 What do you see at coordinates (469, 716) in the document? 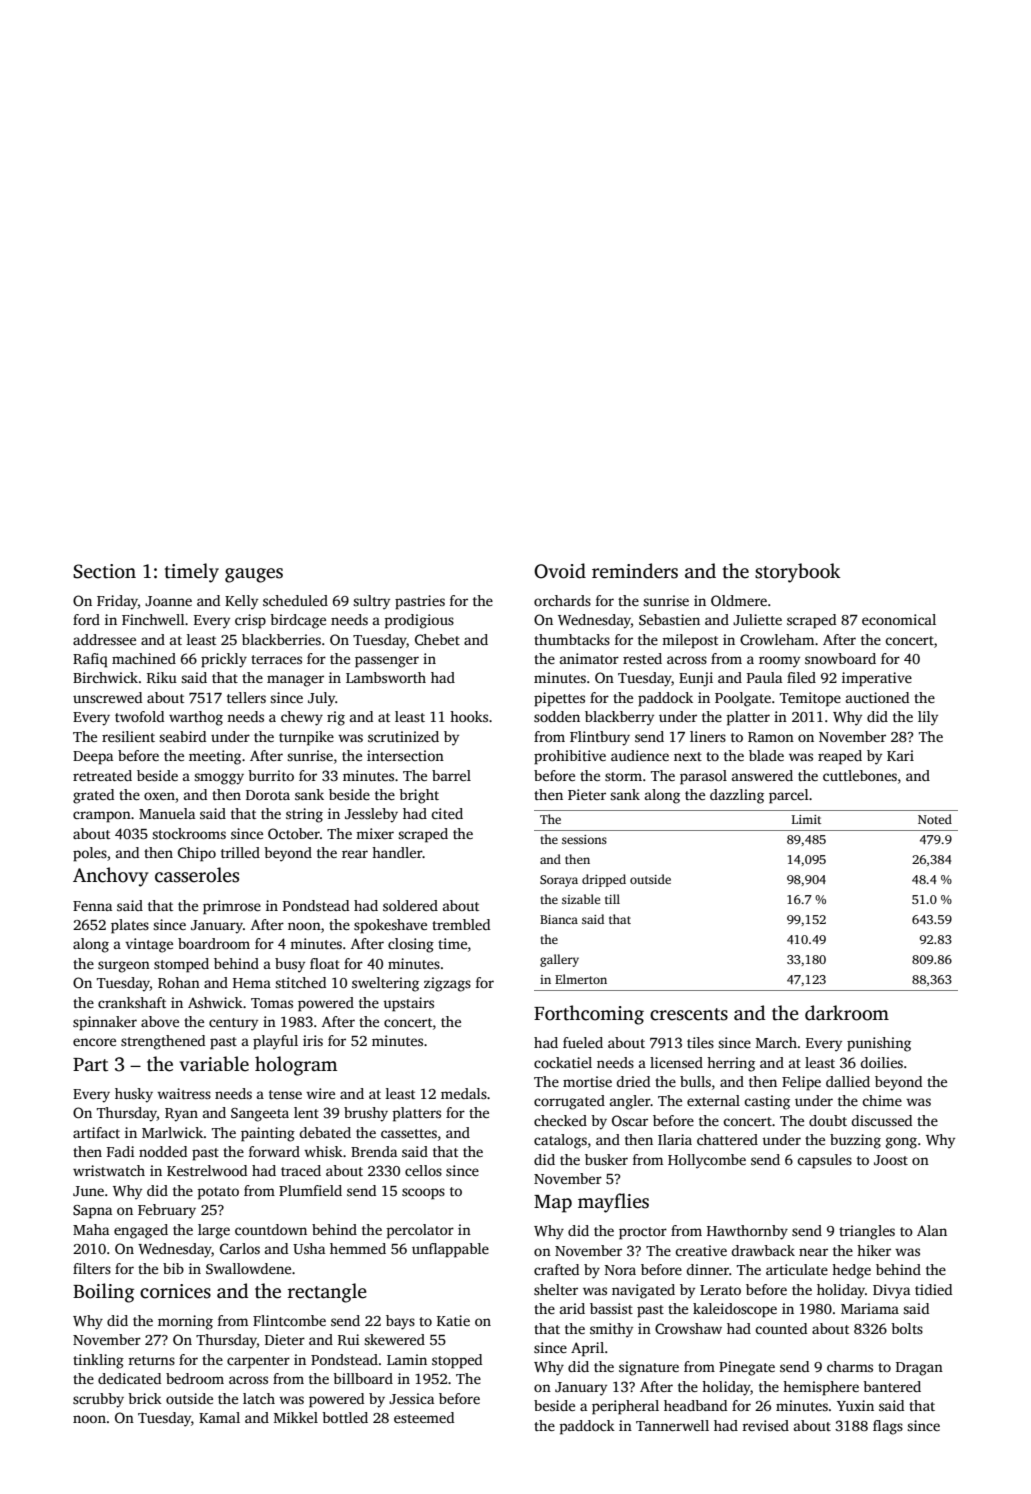
I see `hooks` at bounding box center [469, 716].
